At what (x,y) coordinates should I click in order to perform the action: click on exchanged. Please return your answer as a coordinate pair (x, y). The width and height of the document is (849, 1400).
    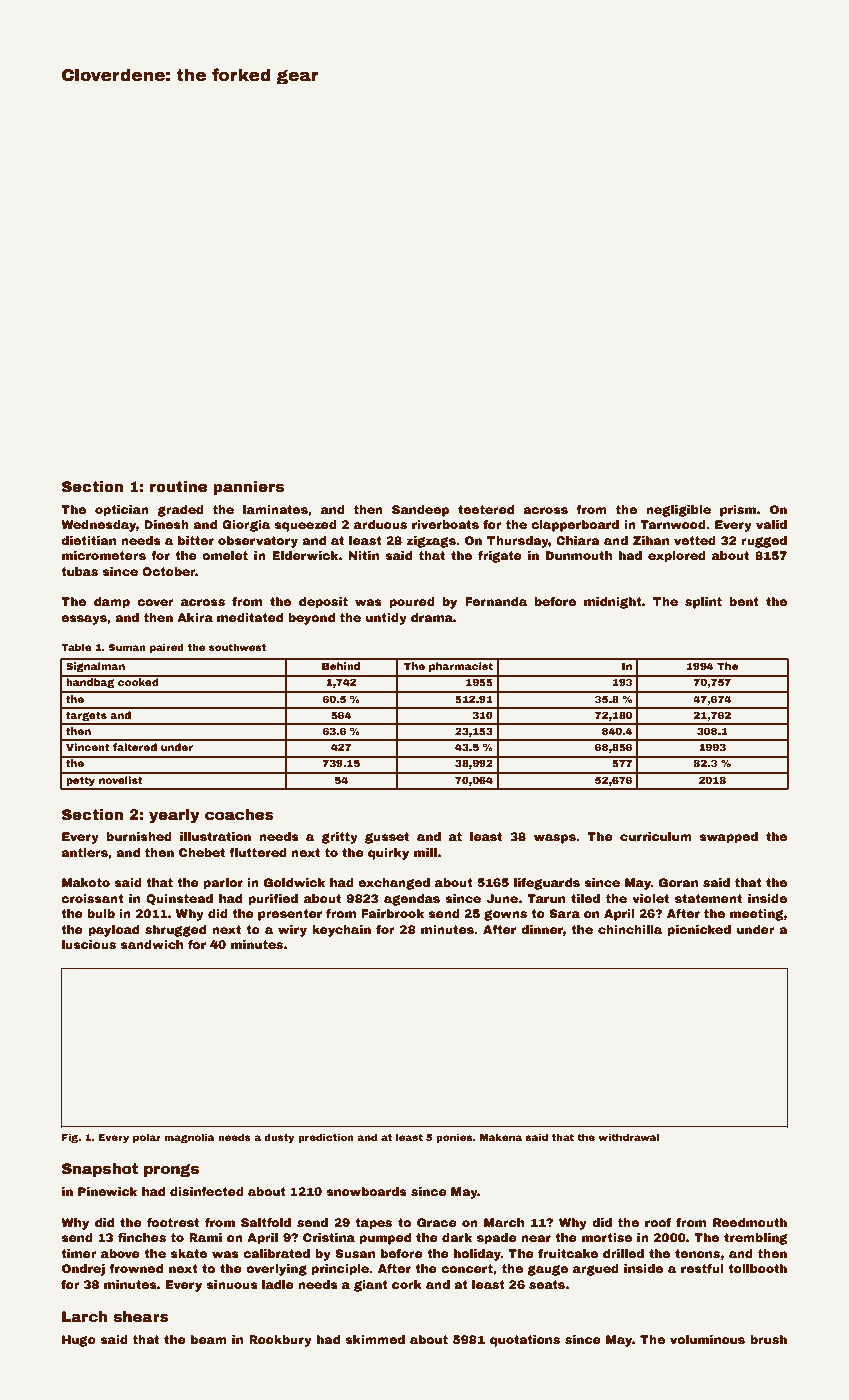
    Looking at the image, I should click on (394, 884).
